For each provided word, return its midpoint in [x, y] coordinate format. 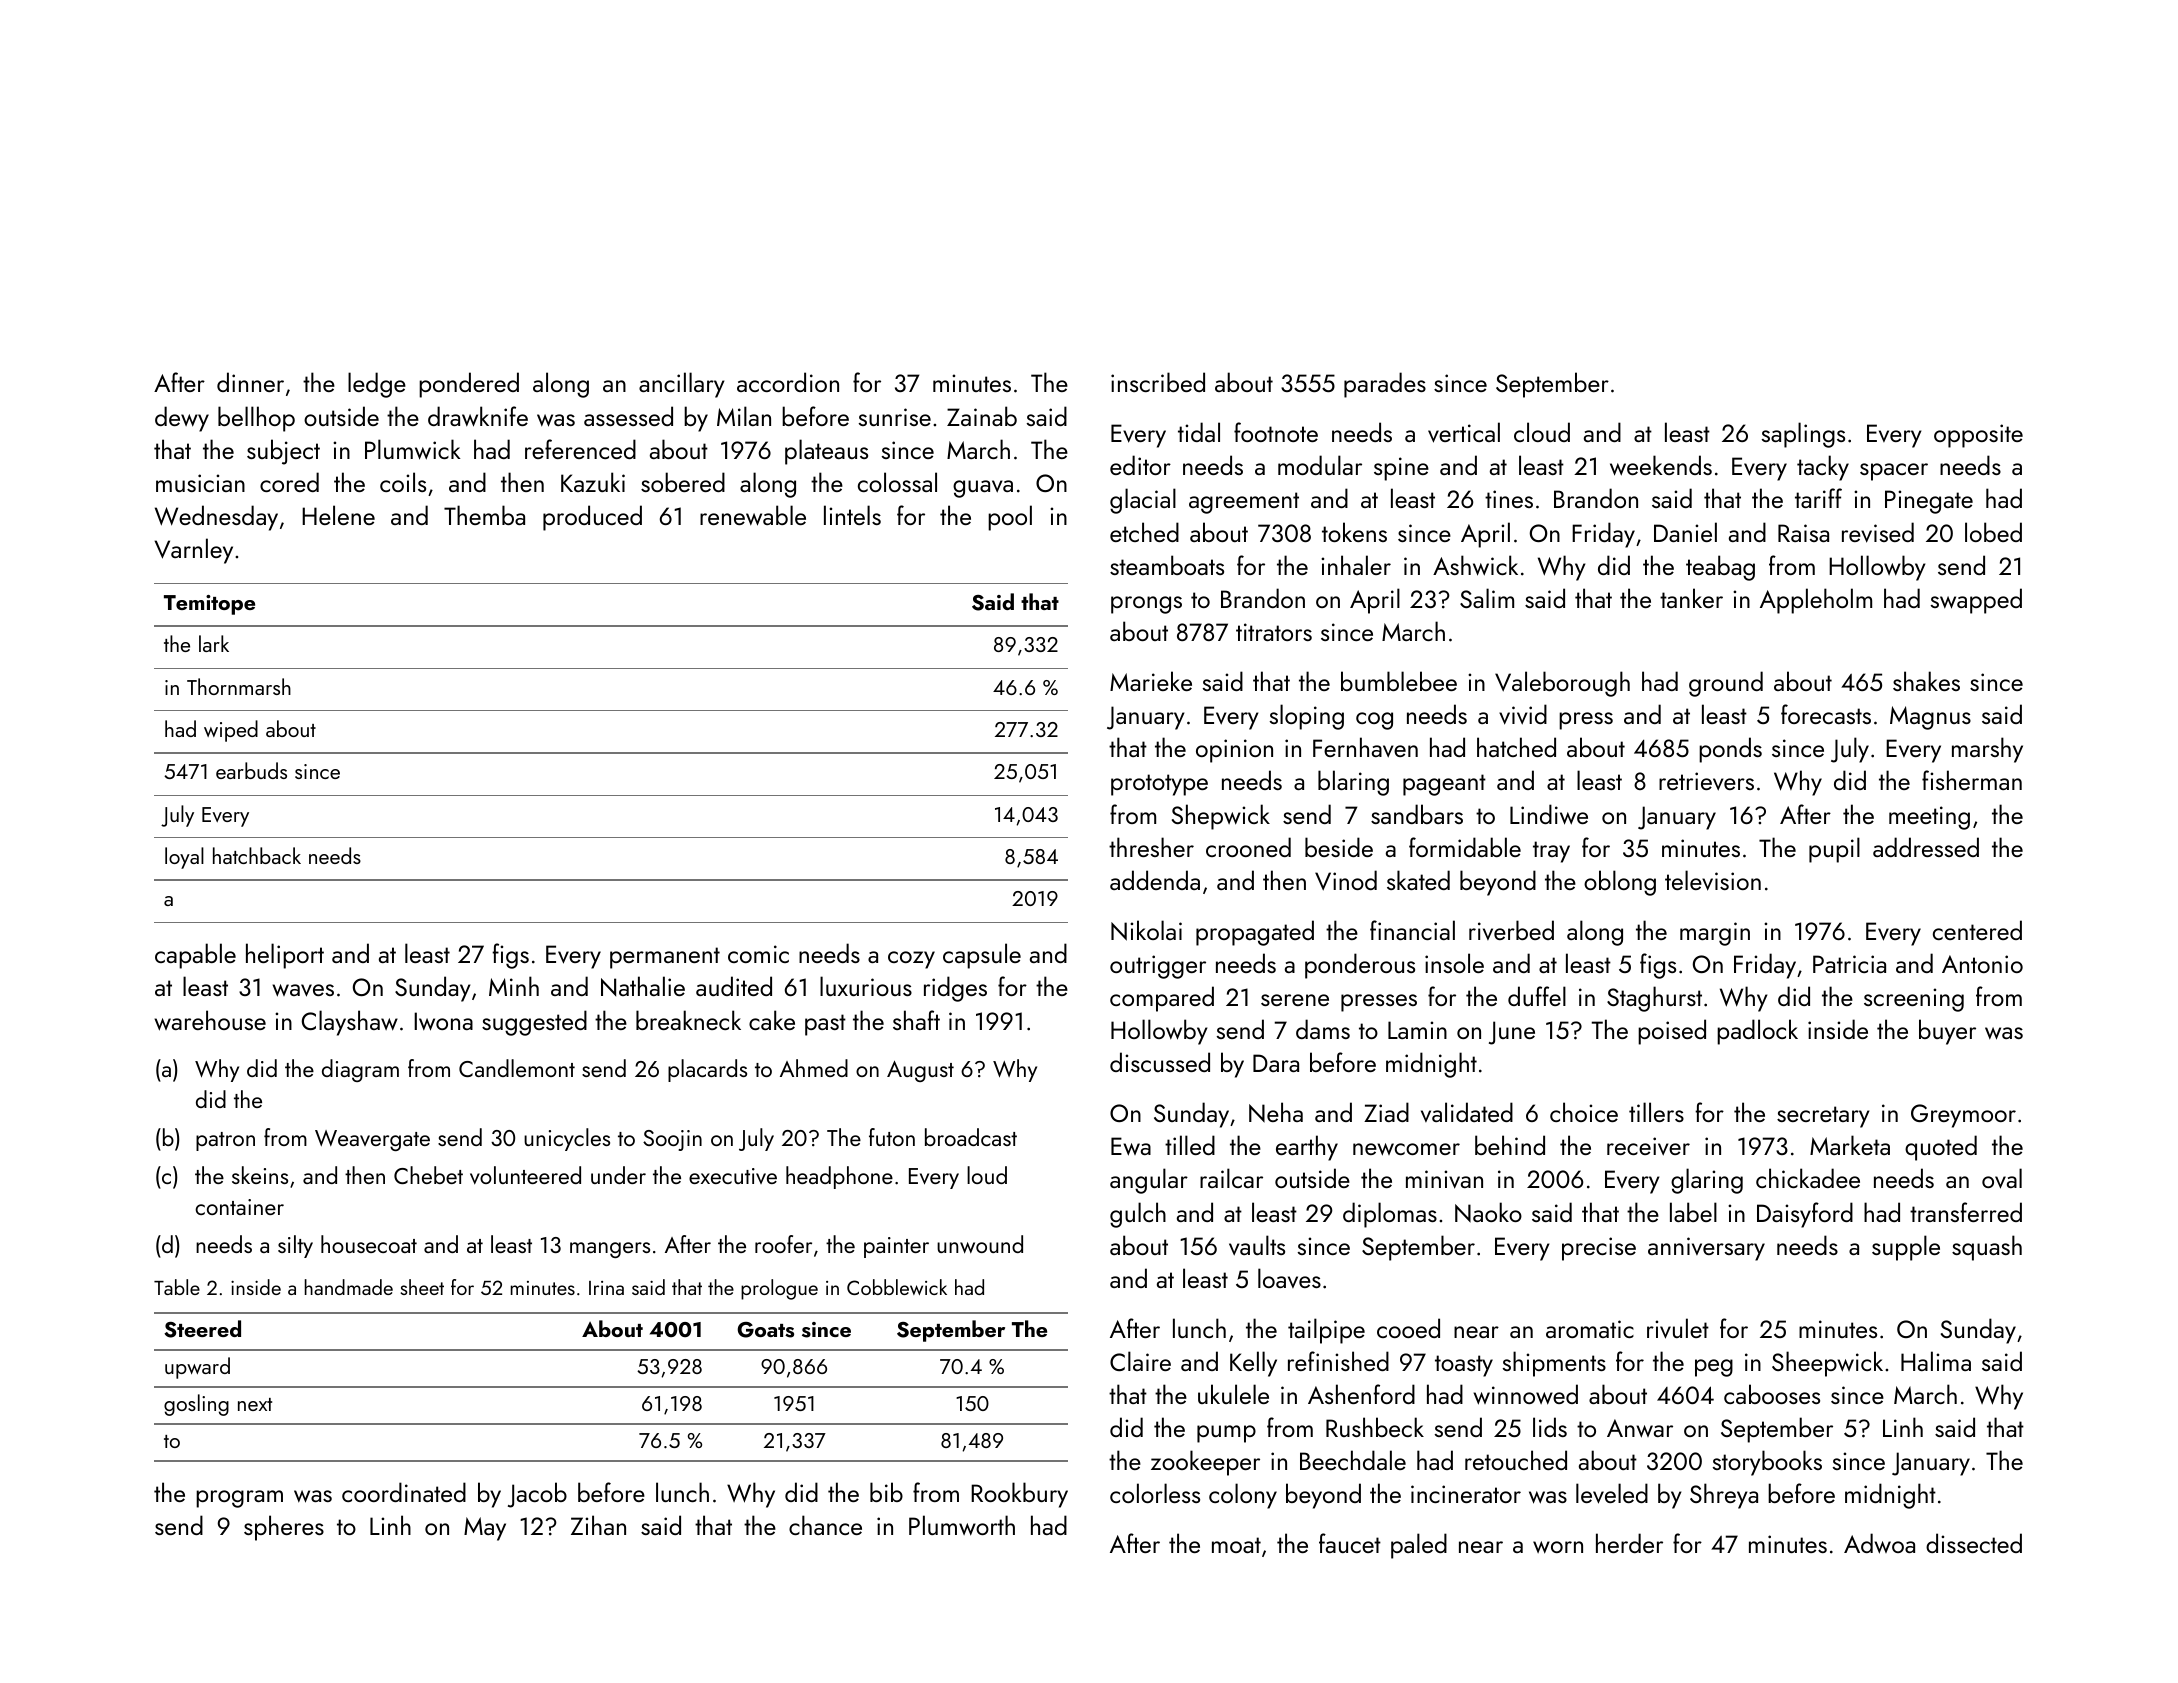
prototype [1159, 785]
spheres [284, 1528]
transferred [1966, 1212]
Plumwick [413, 449]
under [618, 1175]
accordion [788, 382]
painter [896, 1247]
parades [1385, 385]
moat [1236, 1545]
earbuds [251, 770]
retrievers [1706, 781]
